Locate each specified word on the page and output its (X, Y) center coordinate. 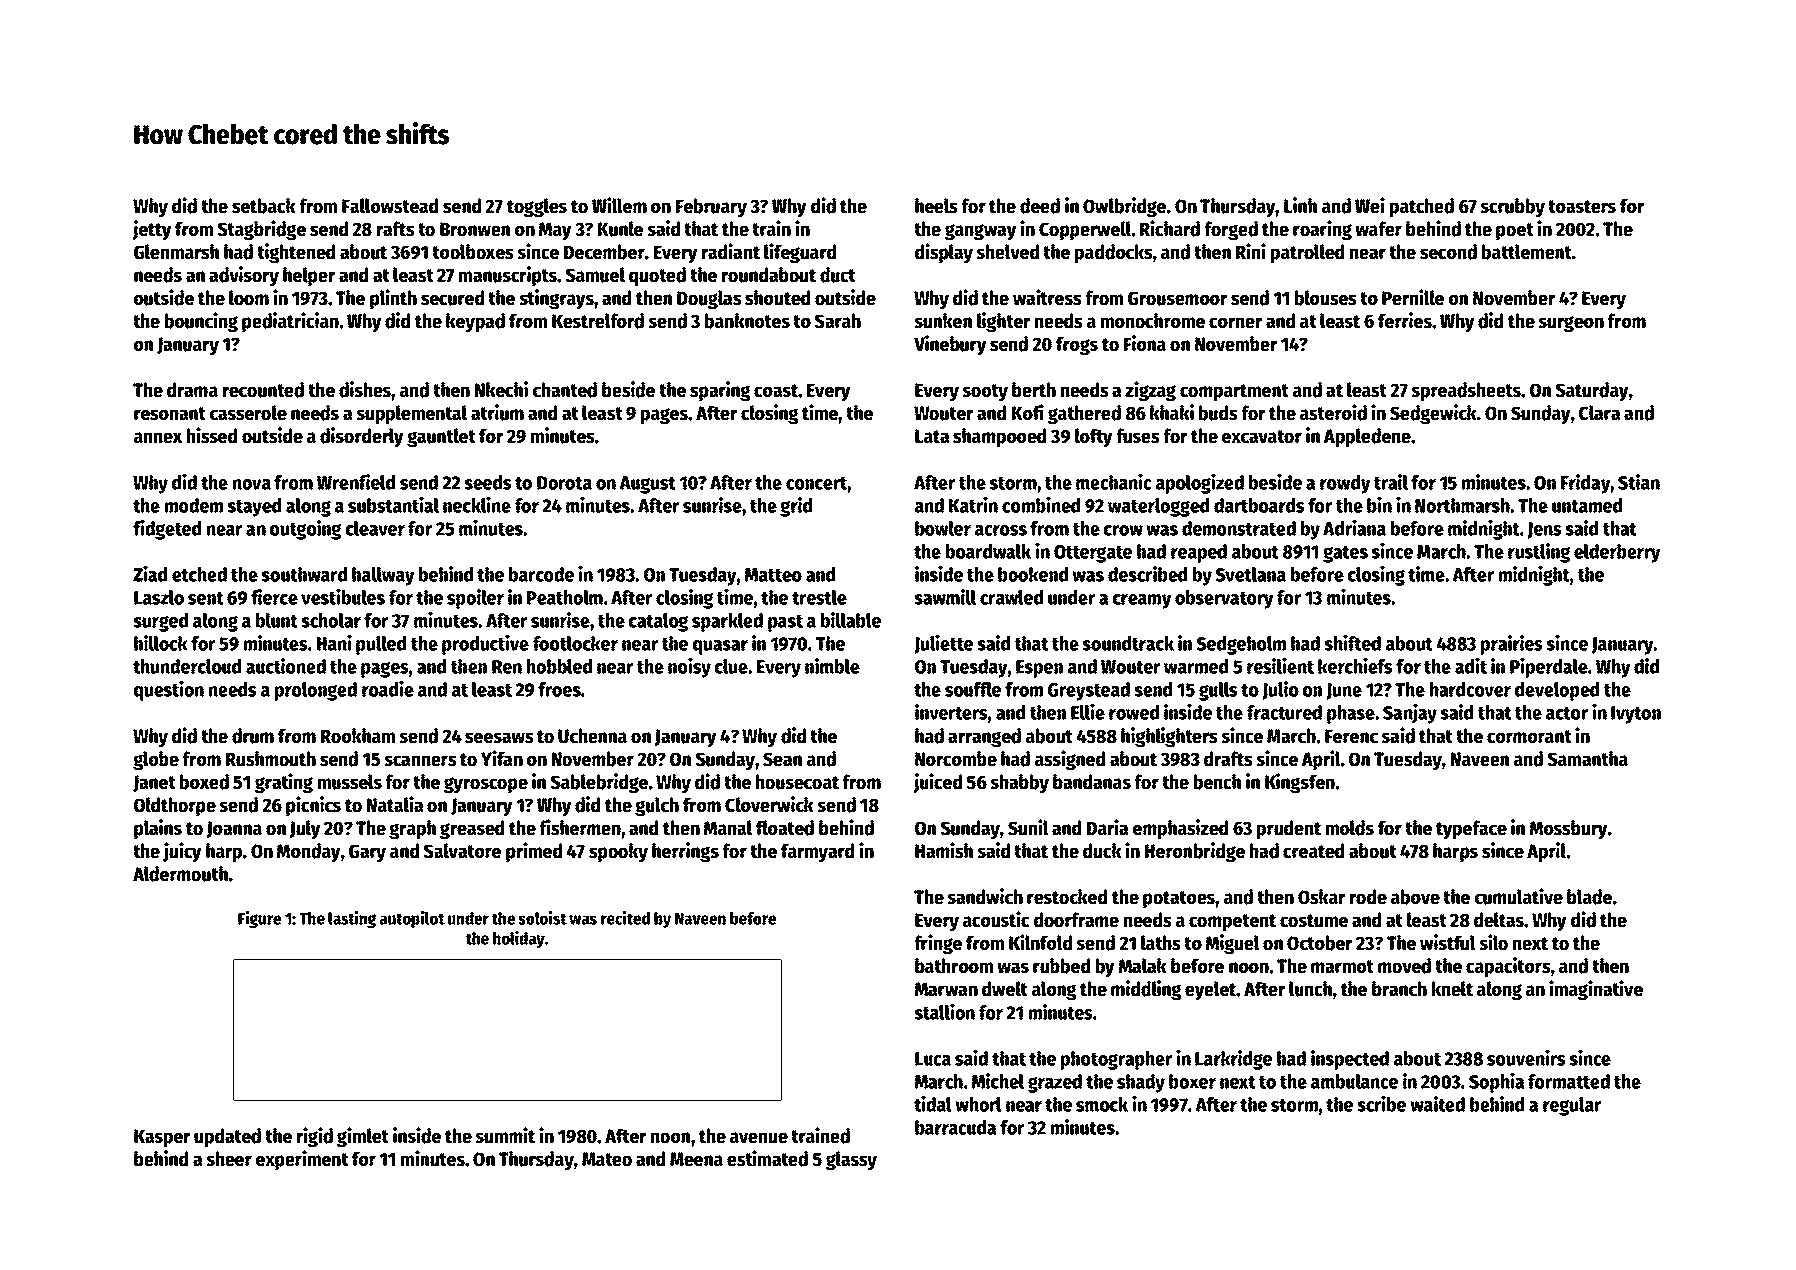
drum (253, 736)
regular (1572, 1106)
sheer (229, 1159)
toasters (1582, 207)
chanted (565, 390)
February (711, 207)
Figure (259, 919)
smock (1102, 1104)
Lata (932, 436)
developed (1557, 691)
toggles (537, 208)
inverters (951, 712)
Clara (1599, 413)
